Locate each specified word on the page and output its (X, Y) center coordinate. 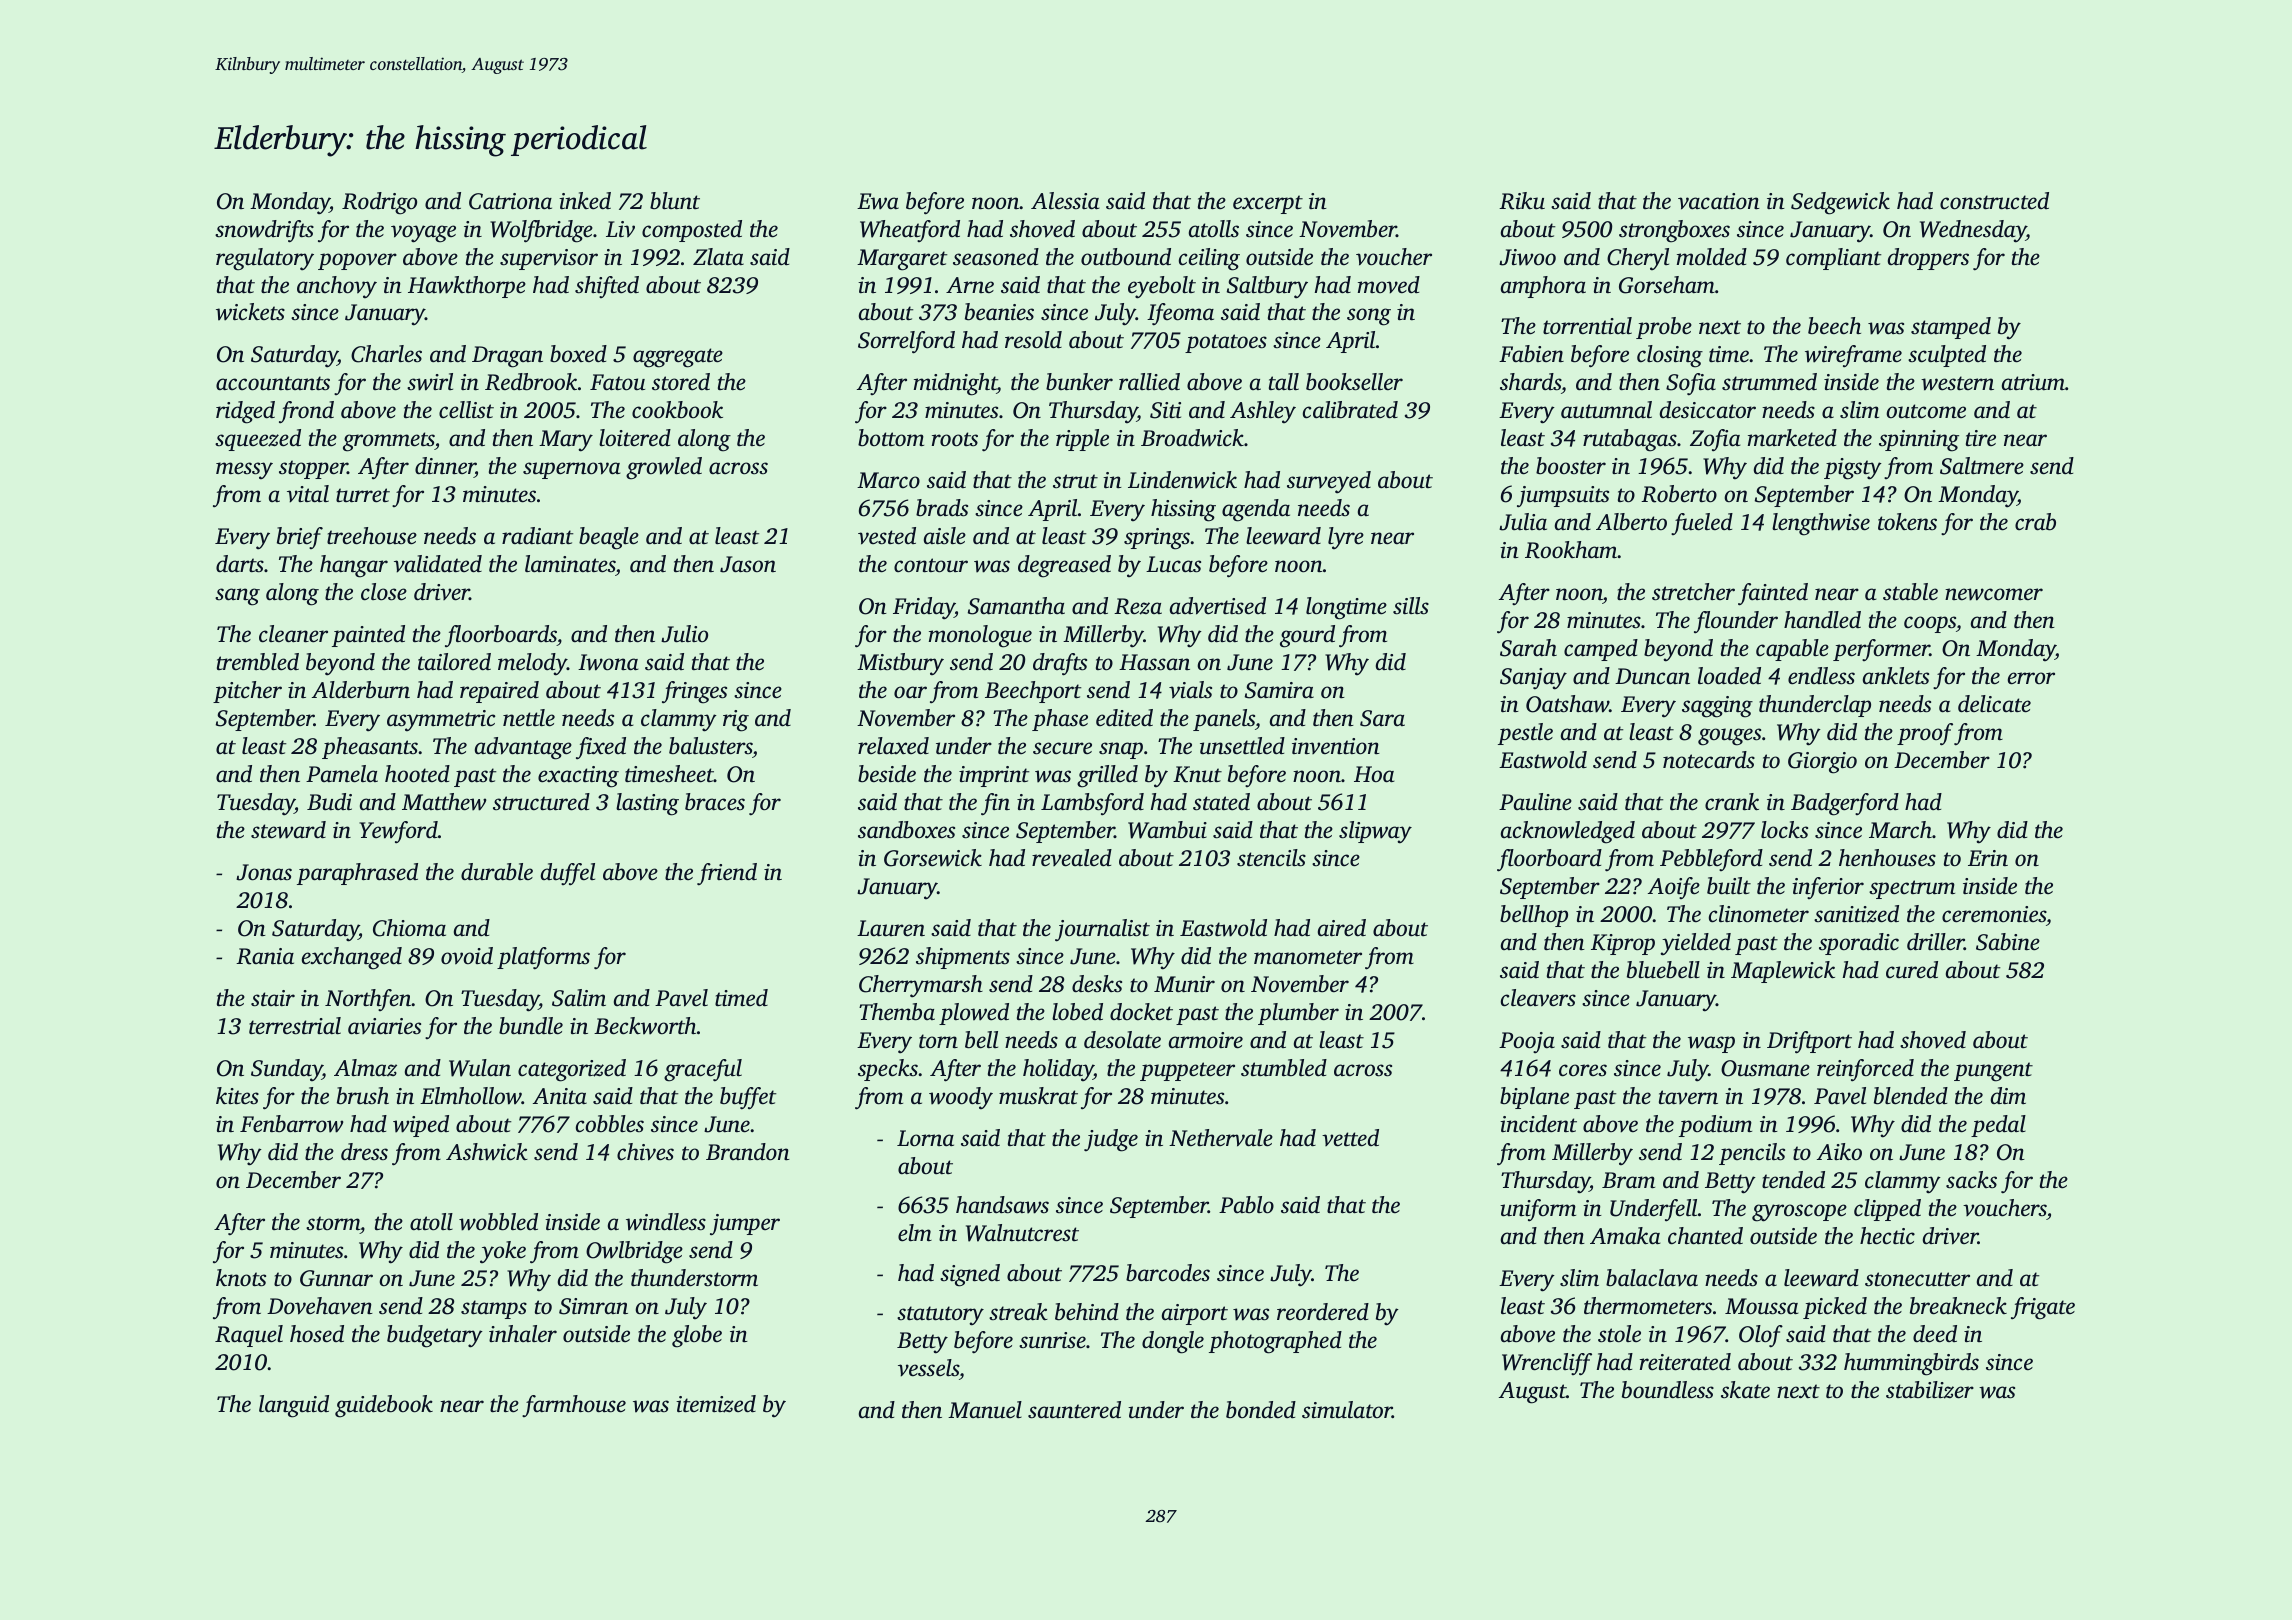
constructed (1994, 201)
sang (237, 597)
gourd (1307, 636)
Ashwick (487, 1152)
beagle (609, 538)
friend (727, 874)
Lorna (925, 1138)
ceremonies (1994, 914)
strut (1075, 481)
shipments (963, 958)
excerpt (1268, 204)
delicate (1994, 704)
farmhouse (574, 1406)
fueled (1702, 524)
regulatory (265, 259)
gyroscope (1799, 1213)
